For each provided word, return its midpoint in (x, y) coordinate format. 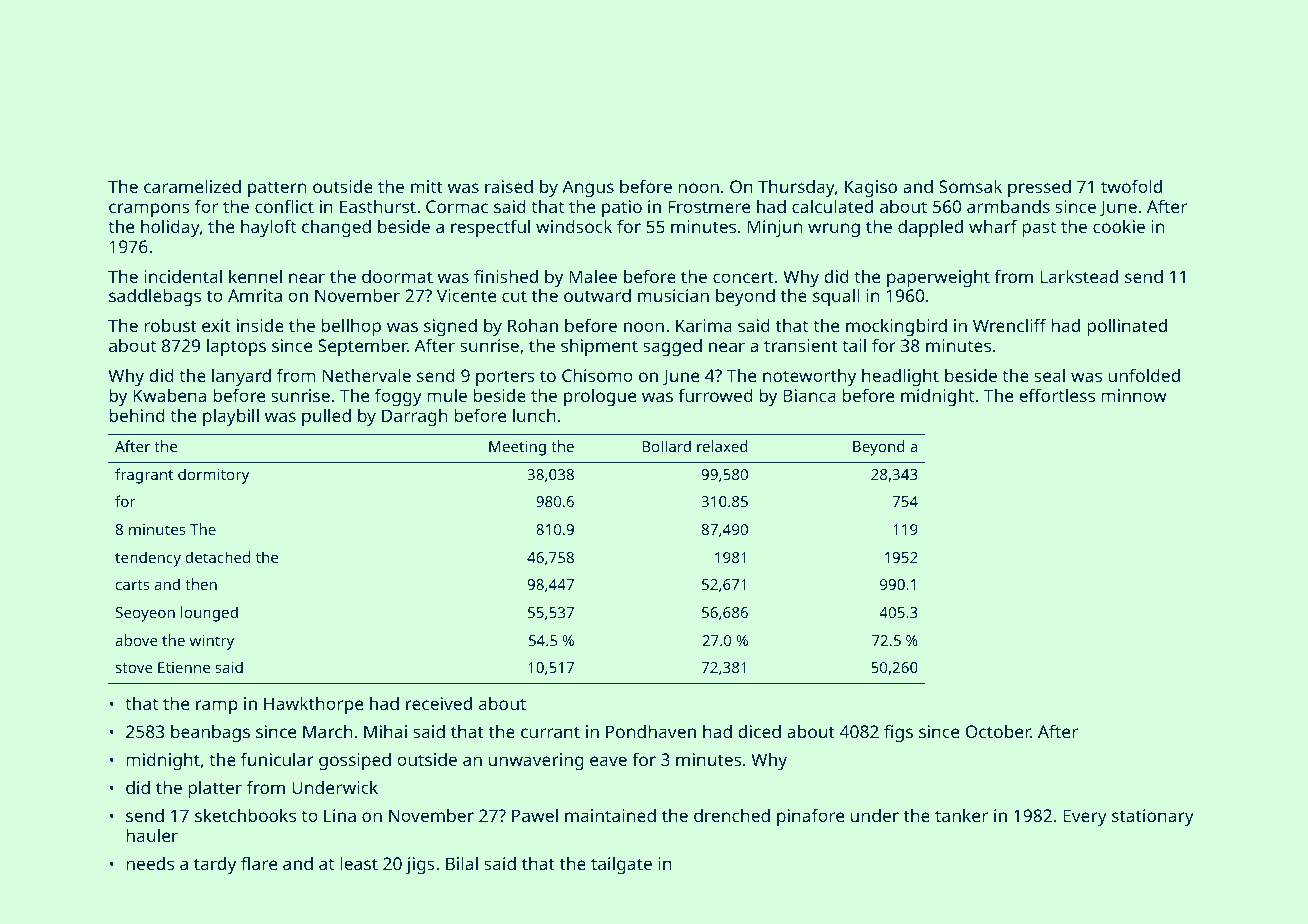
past (1039, 229)
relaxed (722, 446)
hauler (152, 835)
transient (801, 345)
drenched (732, 815)
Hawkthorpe (313, 705)
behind (137, 415)
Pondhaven (651, 731)
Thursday (796, 188)
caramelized (192, 186)
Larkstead (1079, 276)
